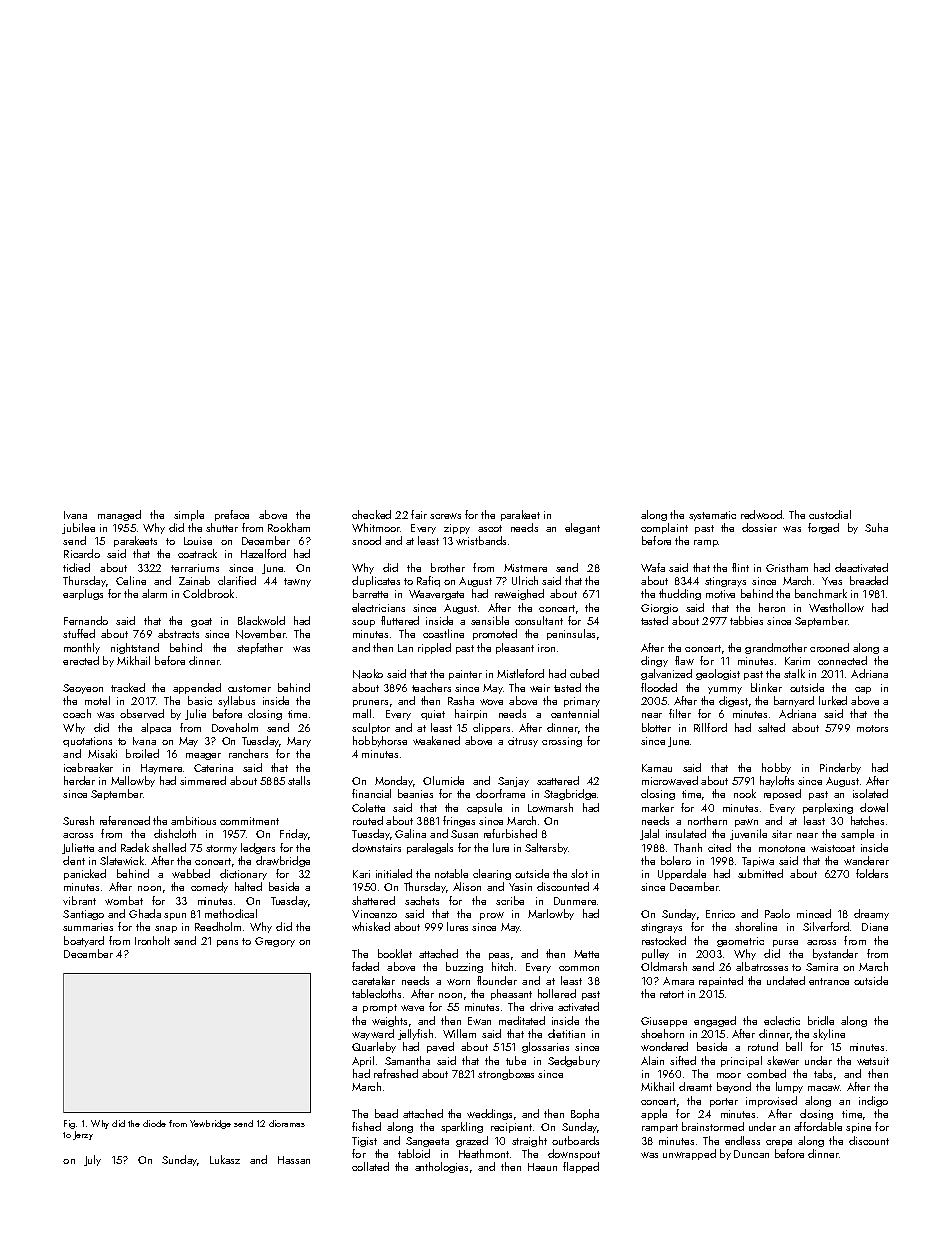  What do you see at coordinates (842, 660) in the document?
I see `connected` at bounding box center [842, 660].
